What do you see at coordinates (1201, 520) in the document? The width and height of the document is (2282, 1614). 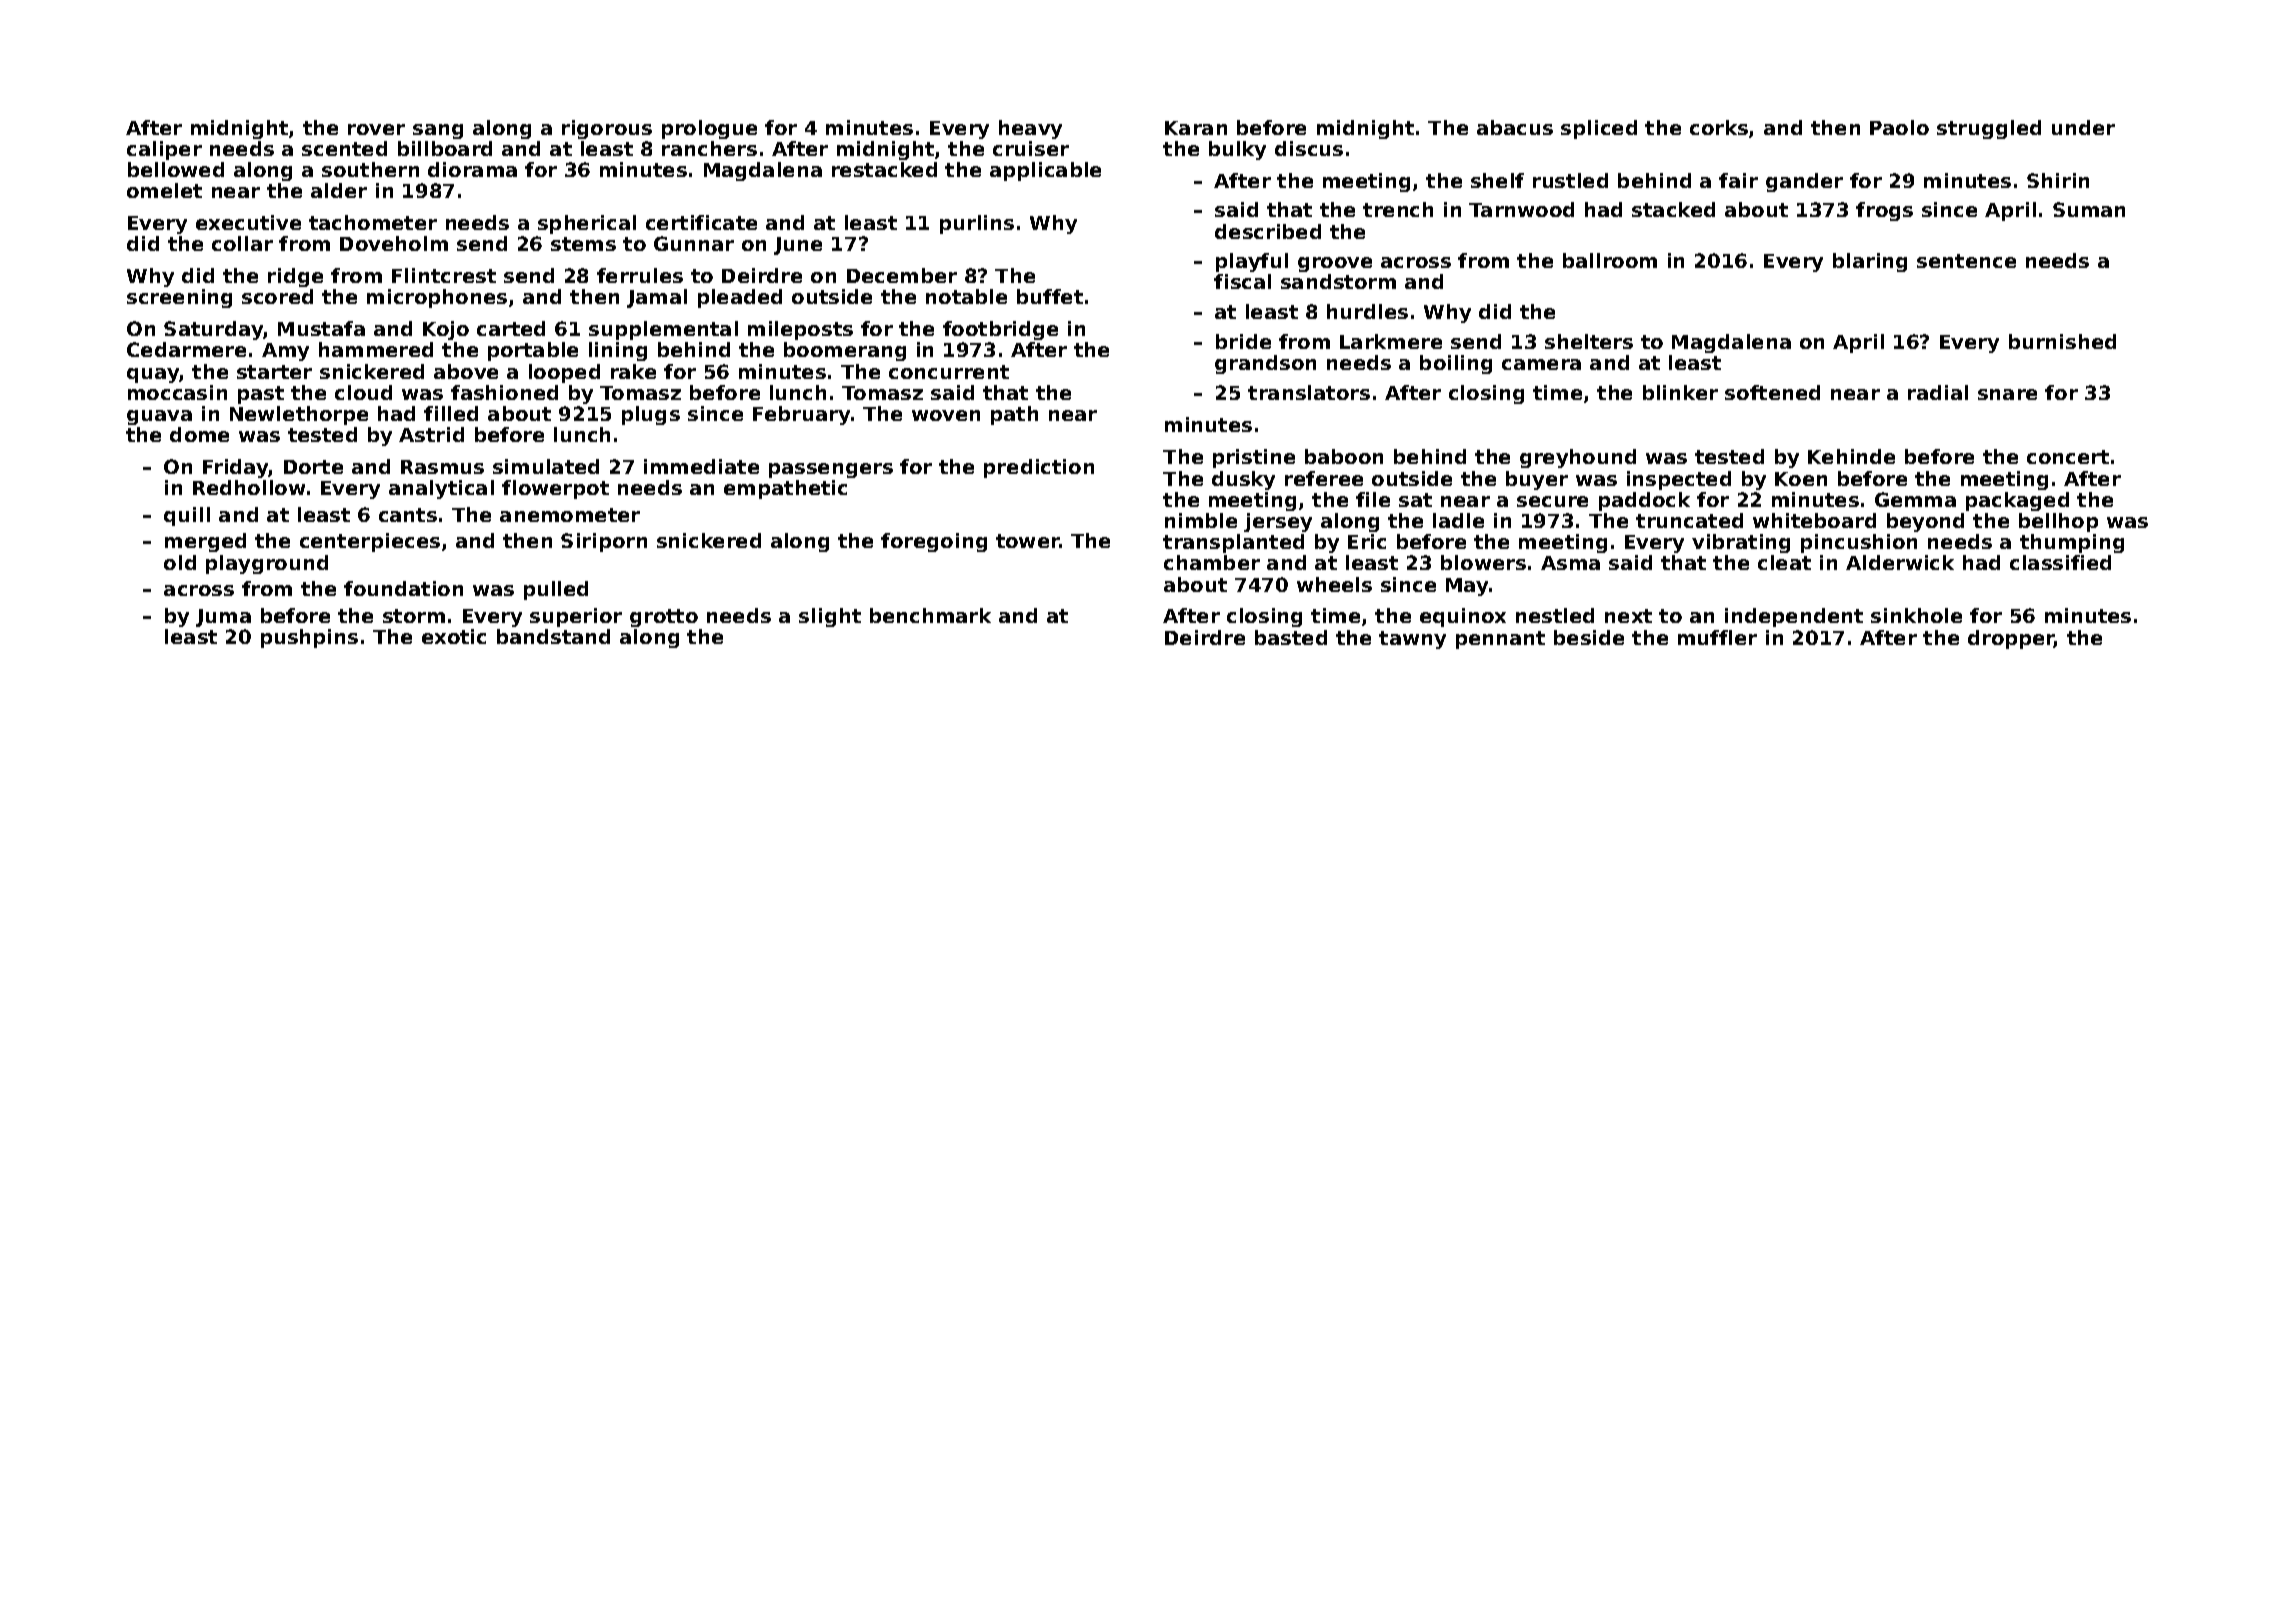 I see `nimble` at bounding box center [1201, 520].
